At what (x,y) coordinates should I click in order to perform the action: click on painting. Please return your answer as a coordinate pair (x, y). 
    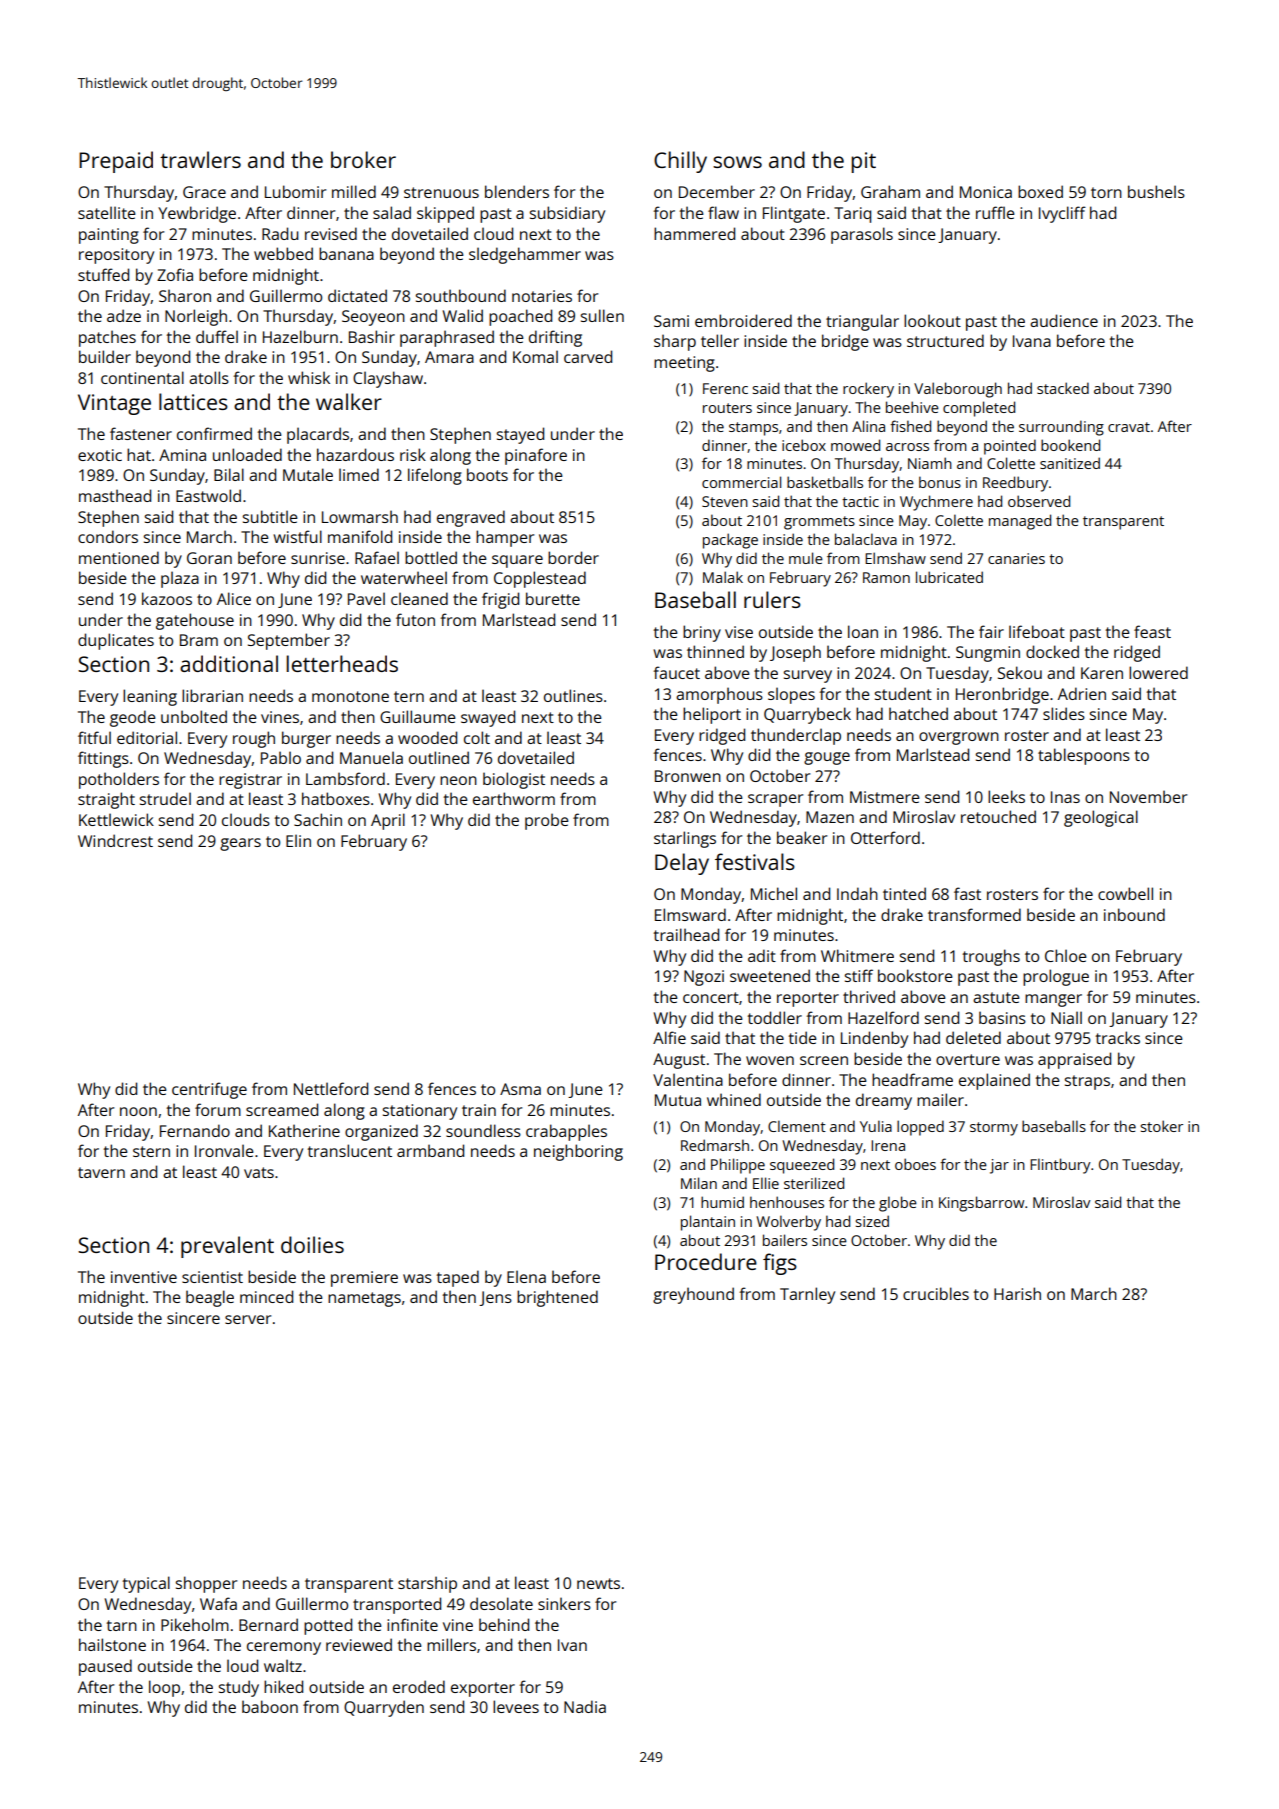
    Looking at the image, I should click on (109, 236).
